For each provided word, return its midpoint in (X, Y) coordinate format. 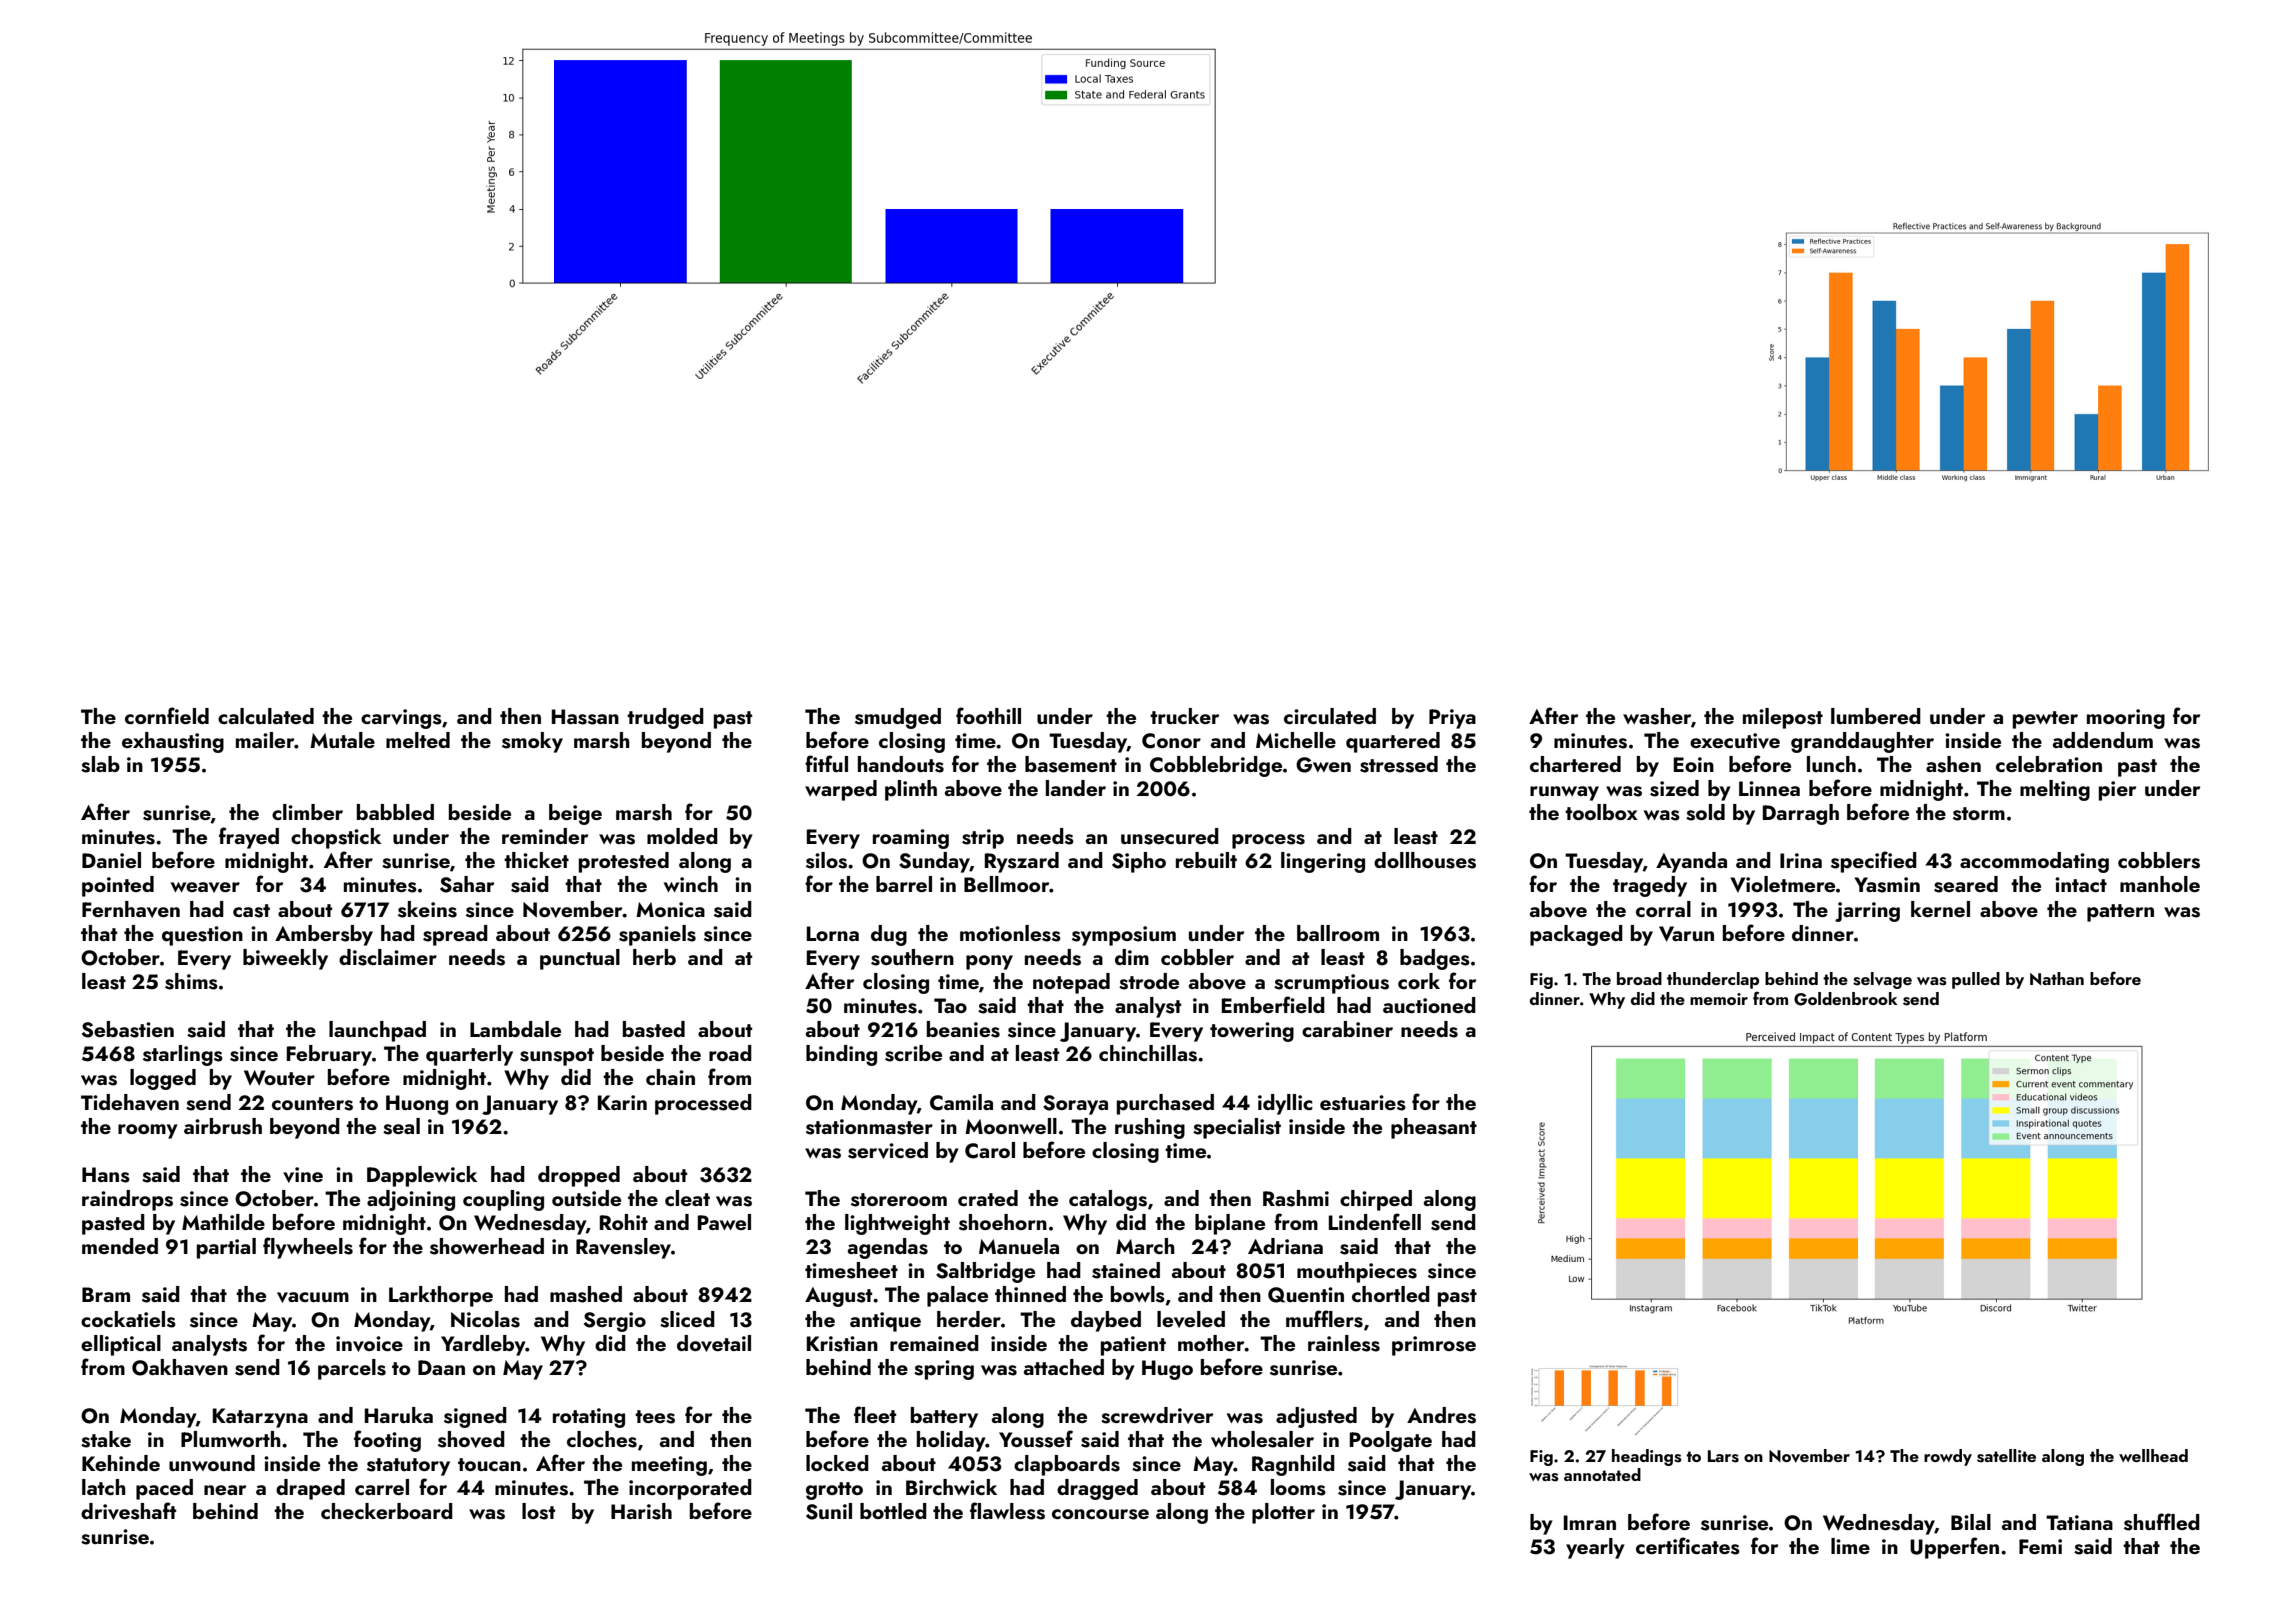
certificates (1688, 1546)
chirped (1376, 1200)
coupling (503, 1200)
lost (538, 1511)
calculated (266, 716)
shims (191, 981)
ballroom (1338, 933)
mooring (2126, 719)
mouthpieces (1357, 1272)
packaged (1576, 935)
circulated (1330, 716)
